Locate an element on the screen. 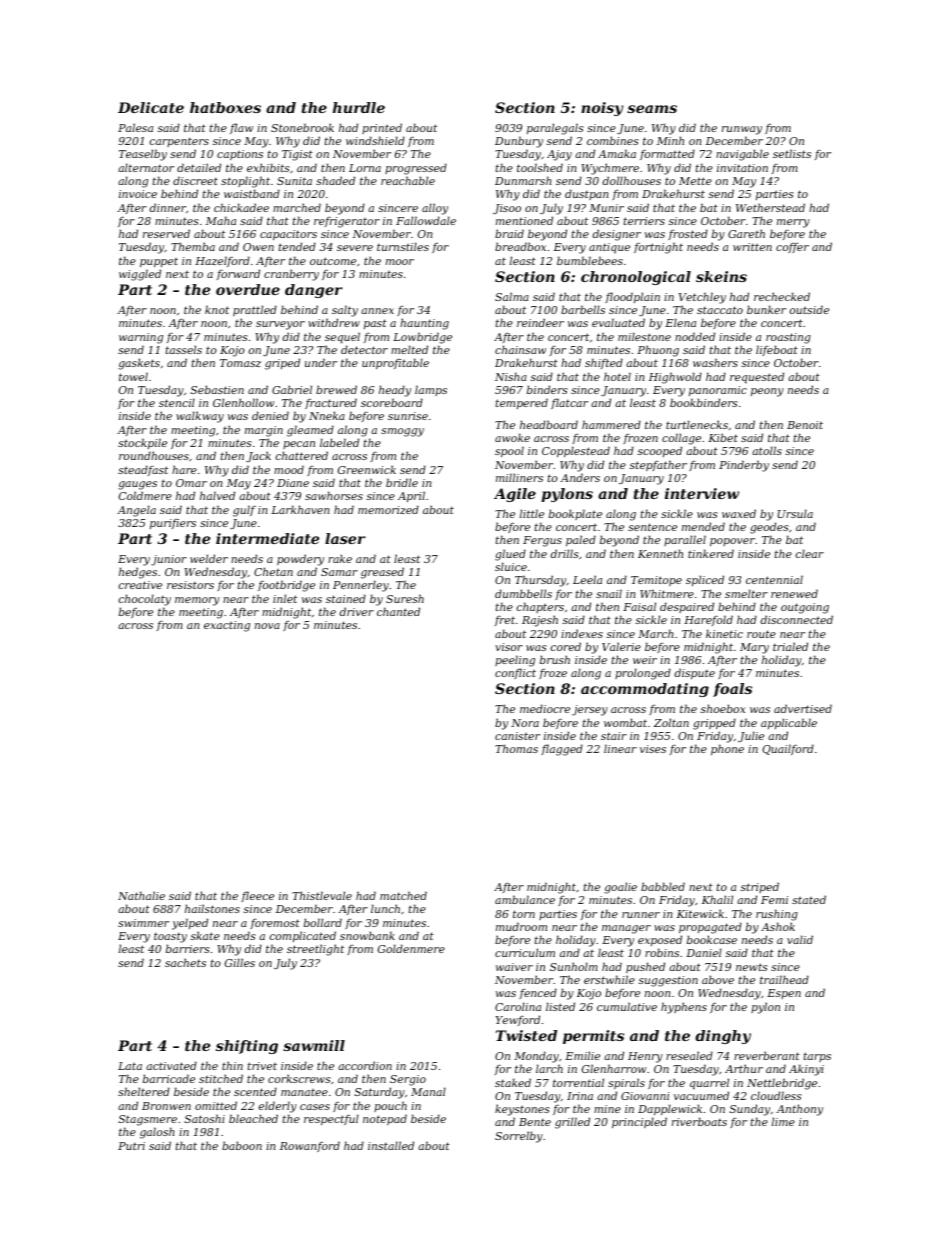  hurdle is located at coordinates (359, 107).
